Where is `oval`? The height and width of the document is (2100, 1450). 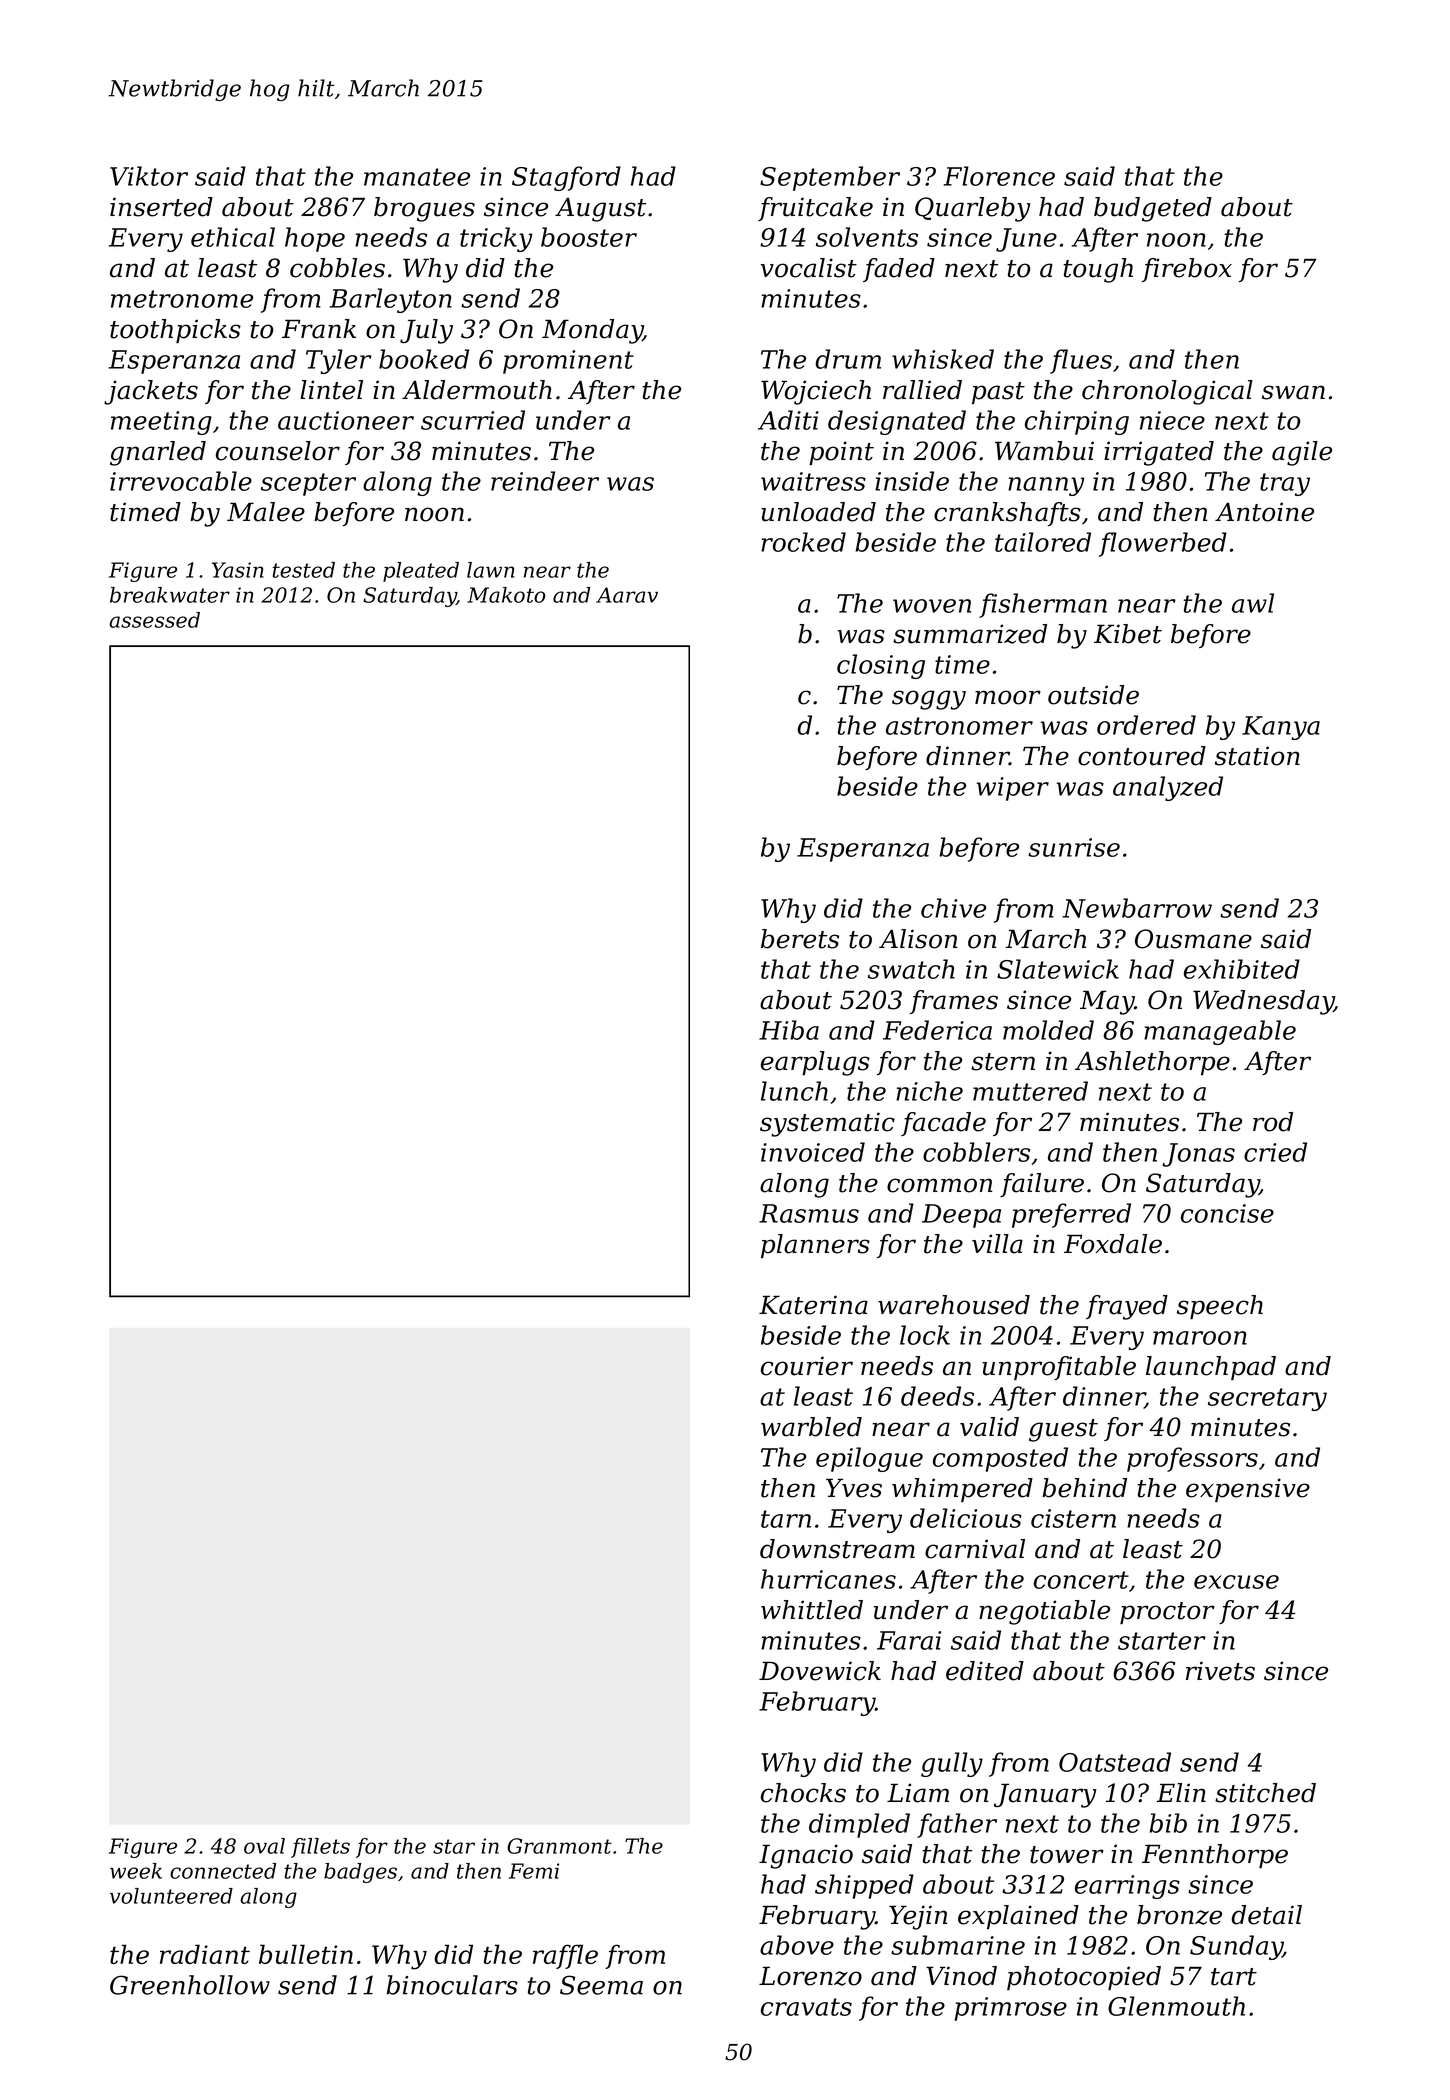 oval is located at coordinates (264, 1846).
